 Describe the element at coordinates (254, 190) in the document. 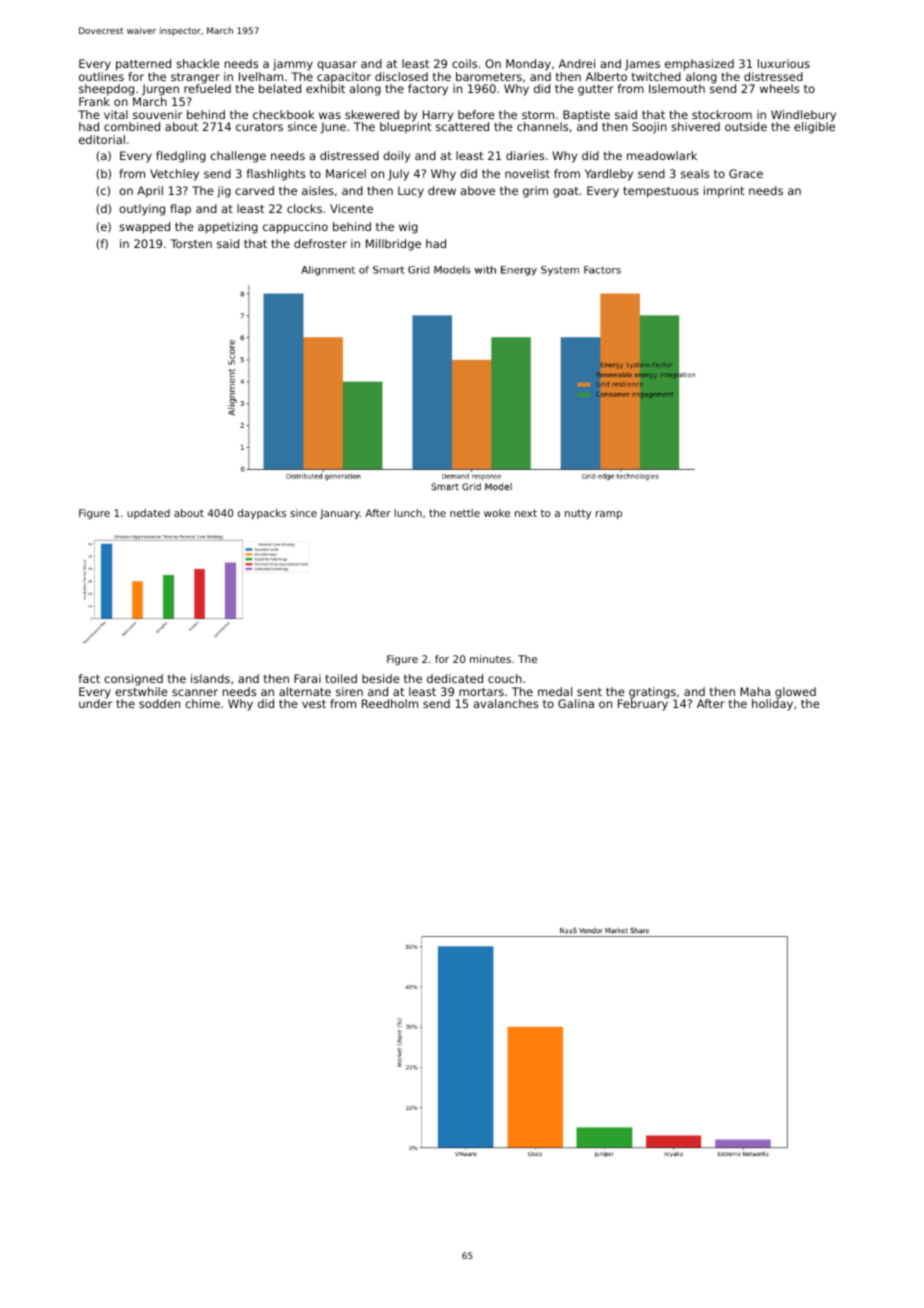

I see `carved` at that location.
